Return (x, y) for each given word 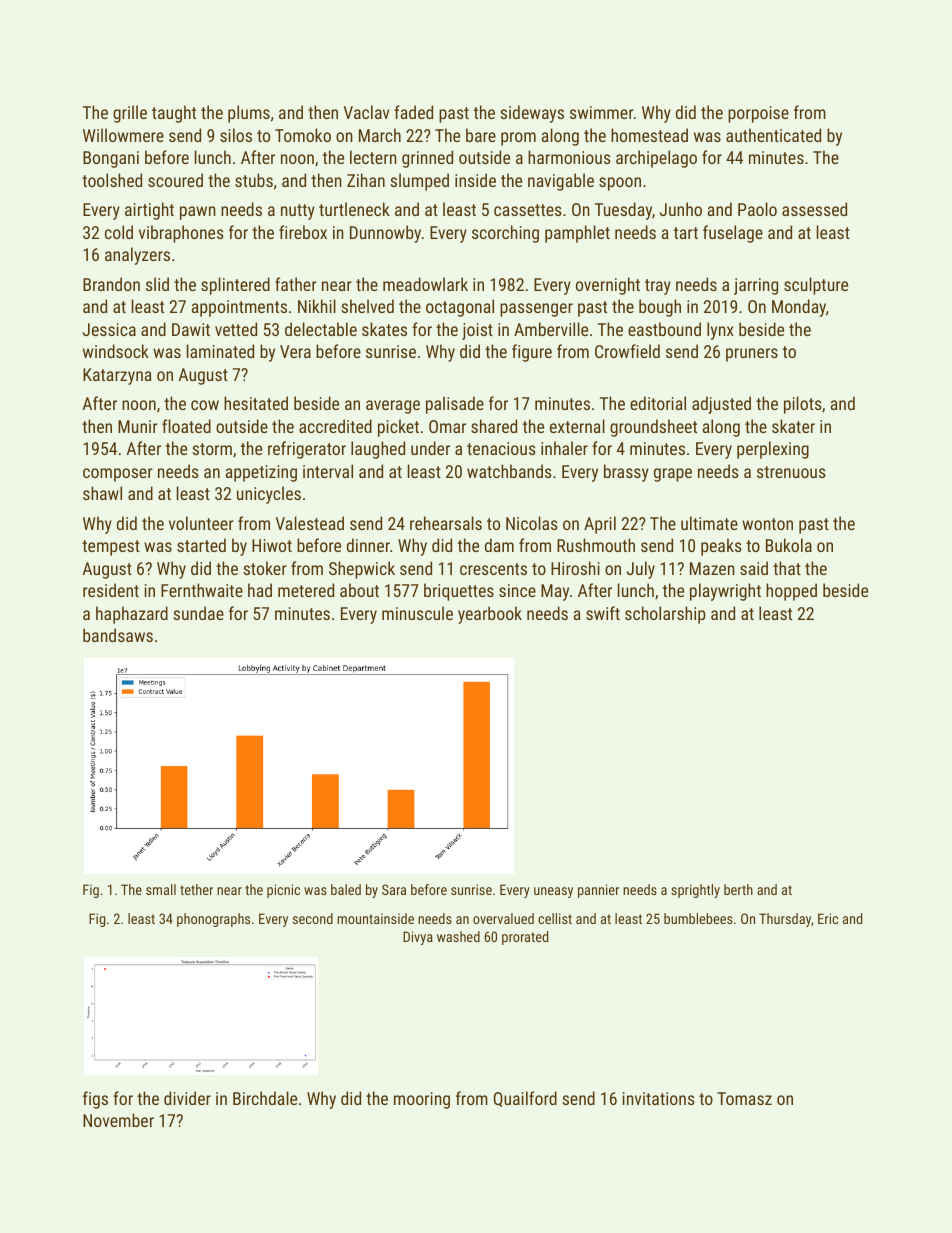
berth (738, 889)
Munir (138, 426)
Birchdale (265, 1098)
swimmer (602, 112)
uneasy (553, 892)
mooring (422, 1100)
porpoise (758, 114)
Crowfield (627, 351)
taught (174, 114)
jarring (756, 286)
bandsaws (118, 635)
